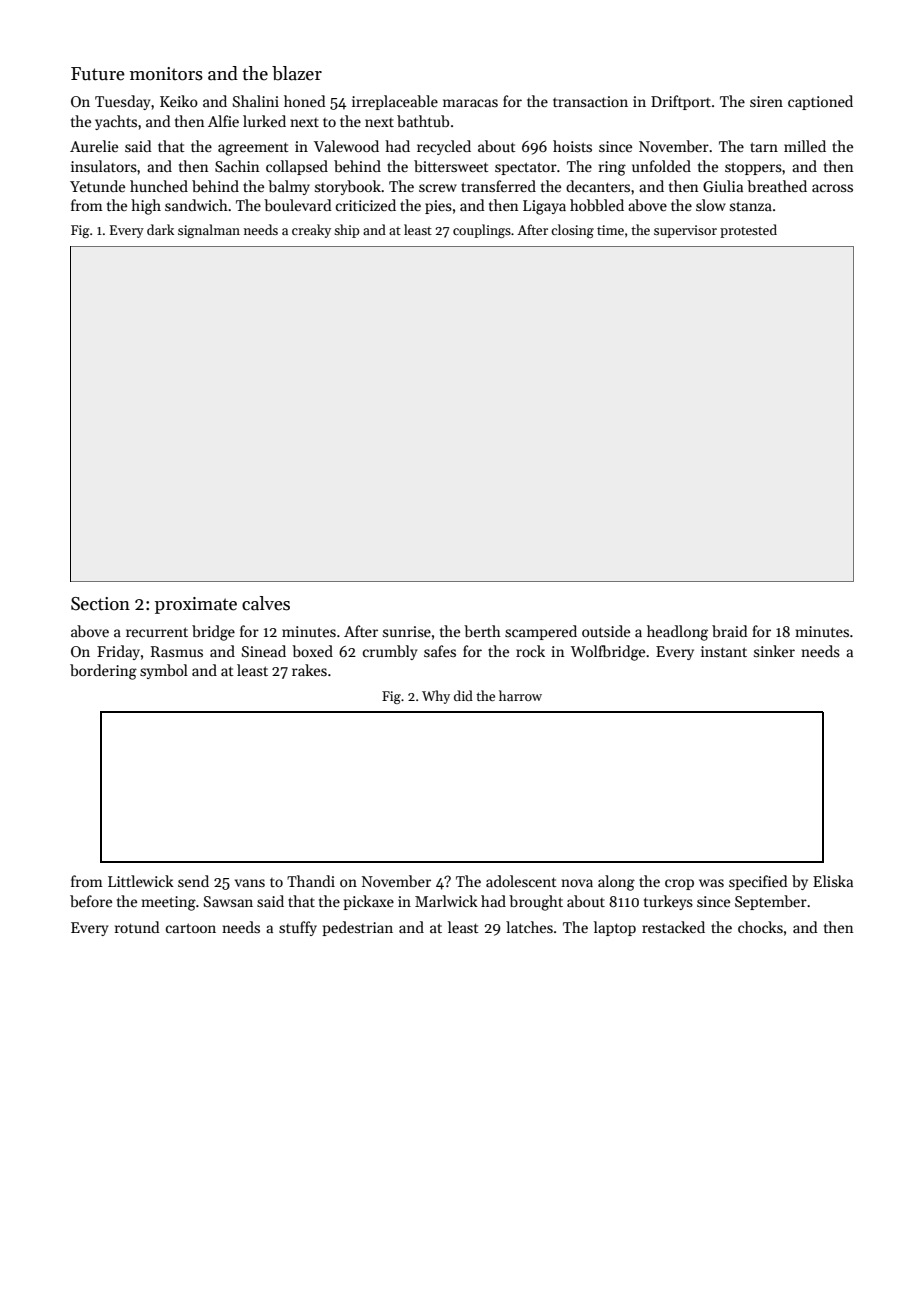 This document has width=924, height=1308. What do you see at coordinates (482, 231) in the document?
I see `couplings` at bounding box center [482, 231].
